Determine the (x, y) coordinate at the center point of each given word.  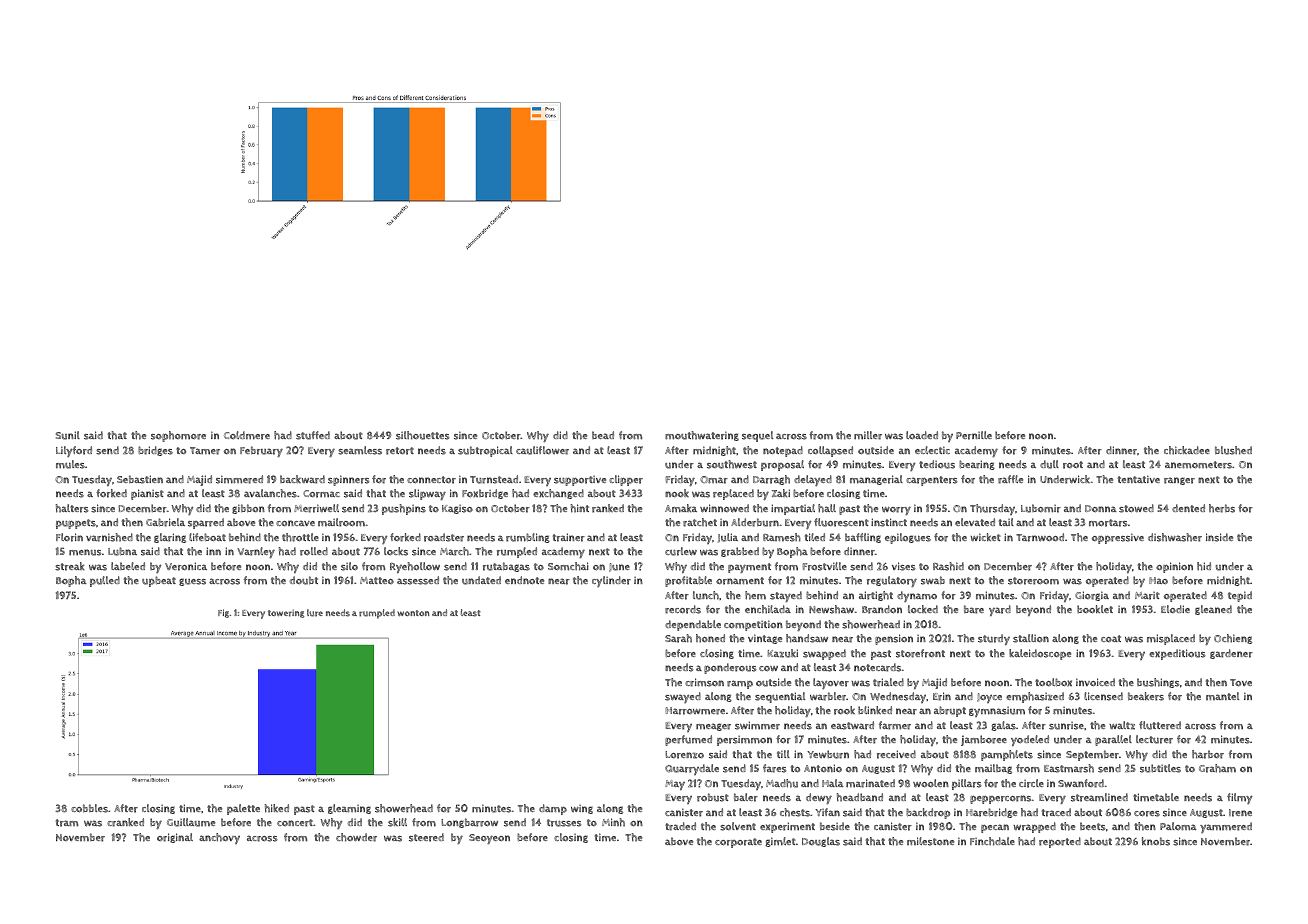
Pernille (974, 435)
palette (243, 809)
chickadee (1187, 450)
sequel (757, 436)
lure (315, 613)
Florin (69, 537)
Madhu (782, 783)
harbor (1208, 754)
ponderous (730, 668)
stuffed (313, 435)
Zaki (781, 493)
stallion (1031, 638)
